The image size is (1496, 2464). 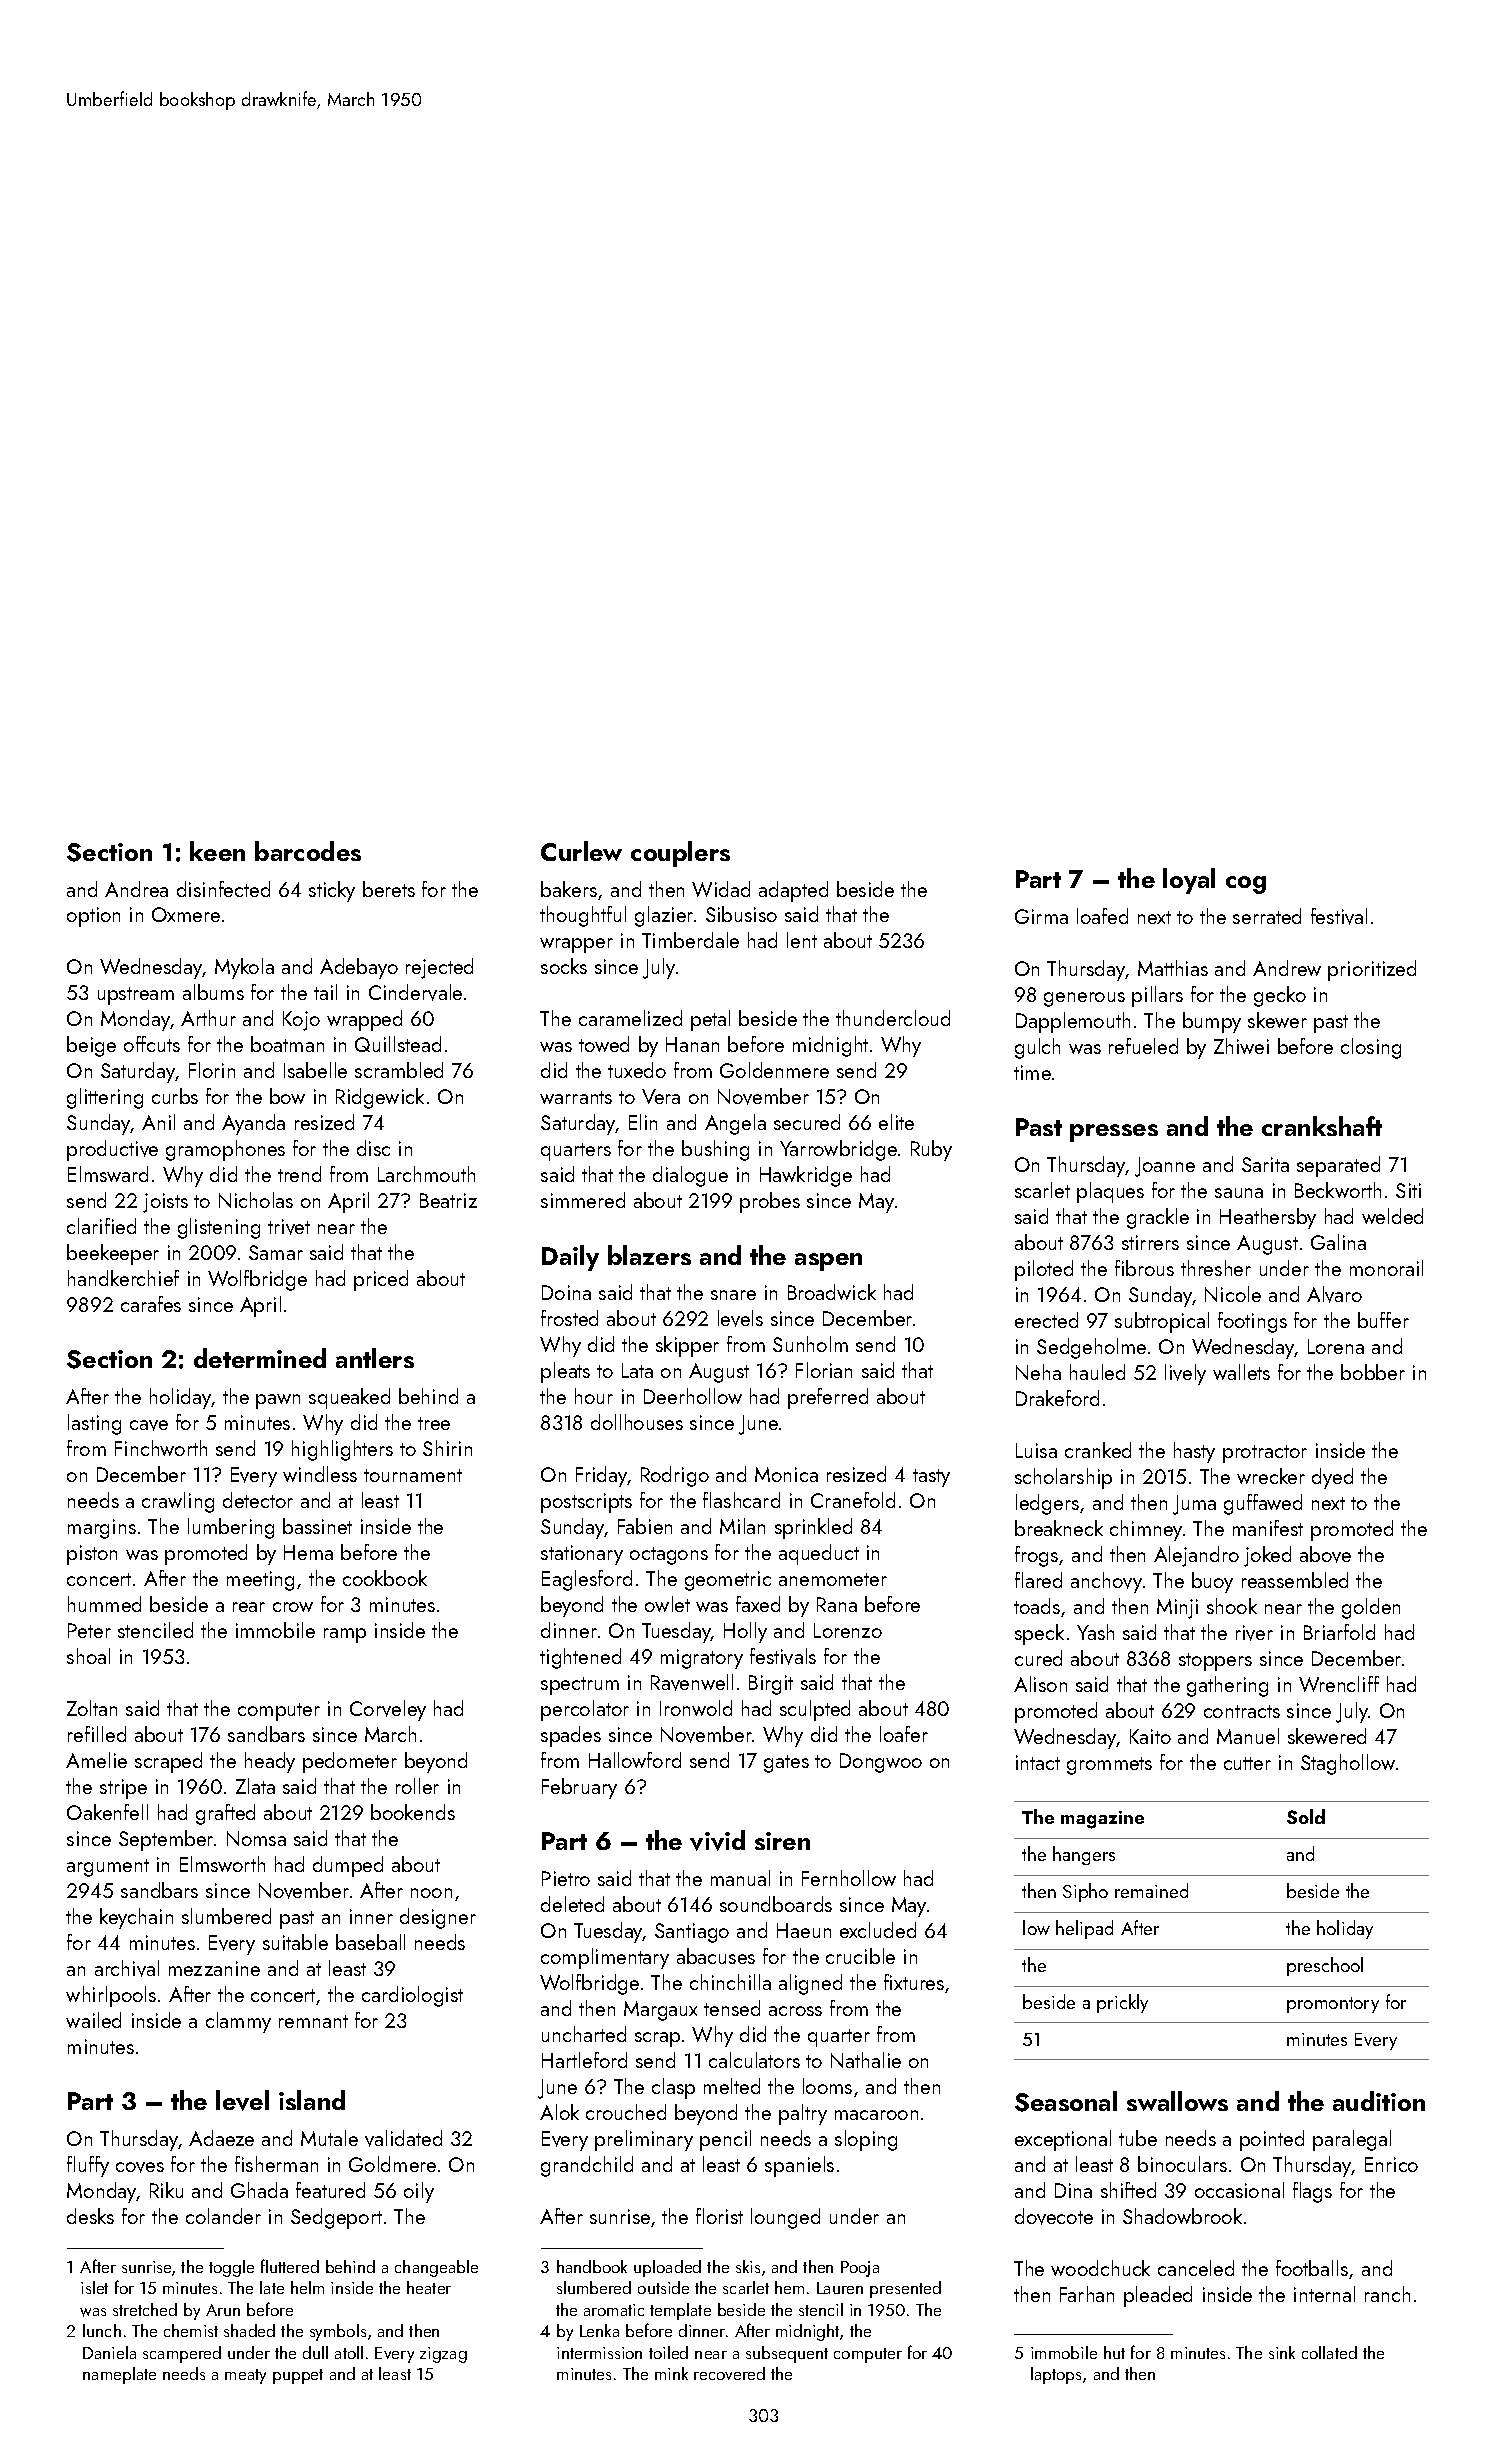 What do you see at coordinates (245, 2376) in the screenshot?
I see `meaty` at bounding box center [245, 2376].
